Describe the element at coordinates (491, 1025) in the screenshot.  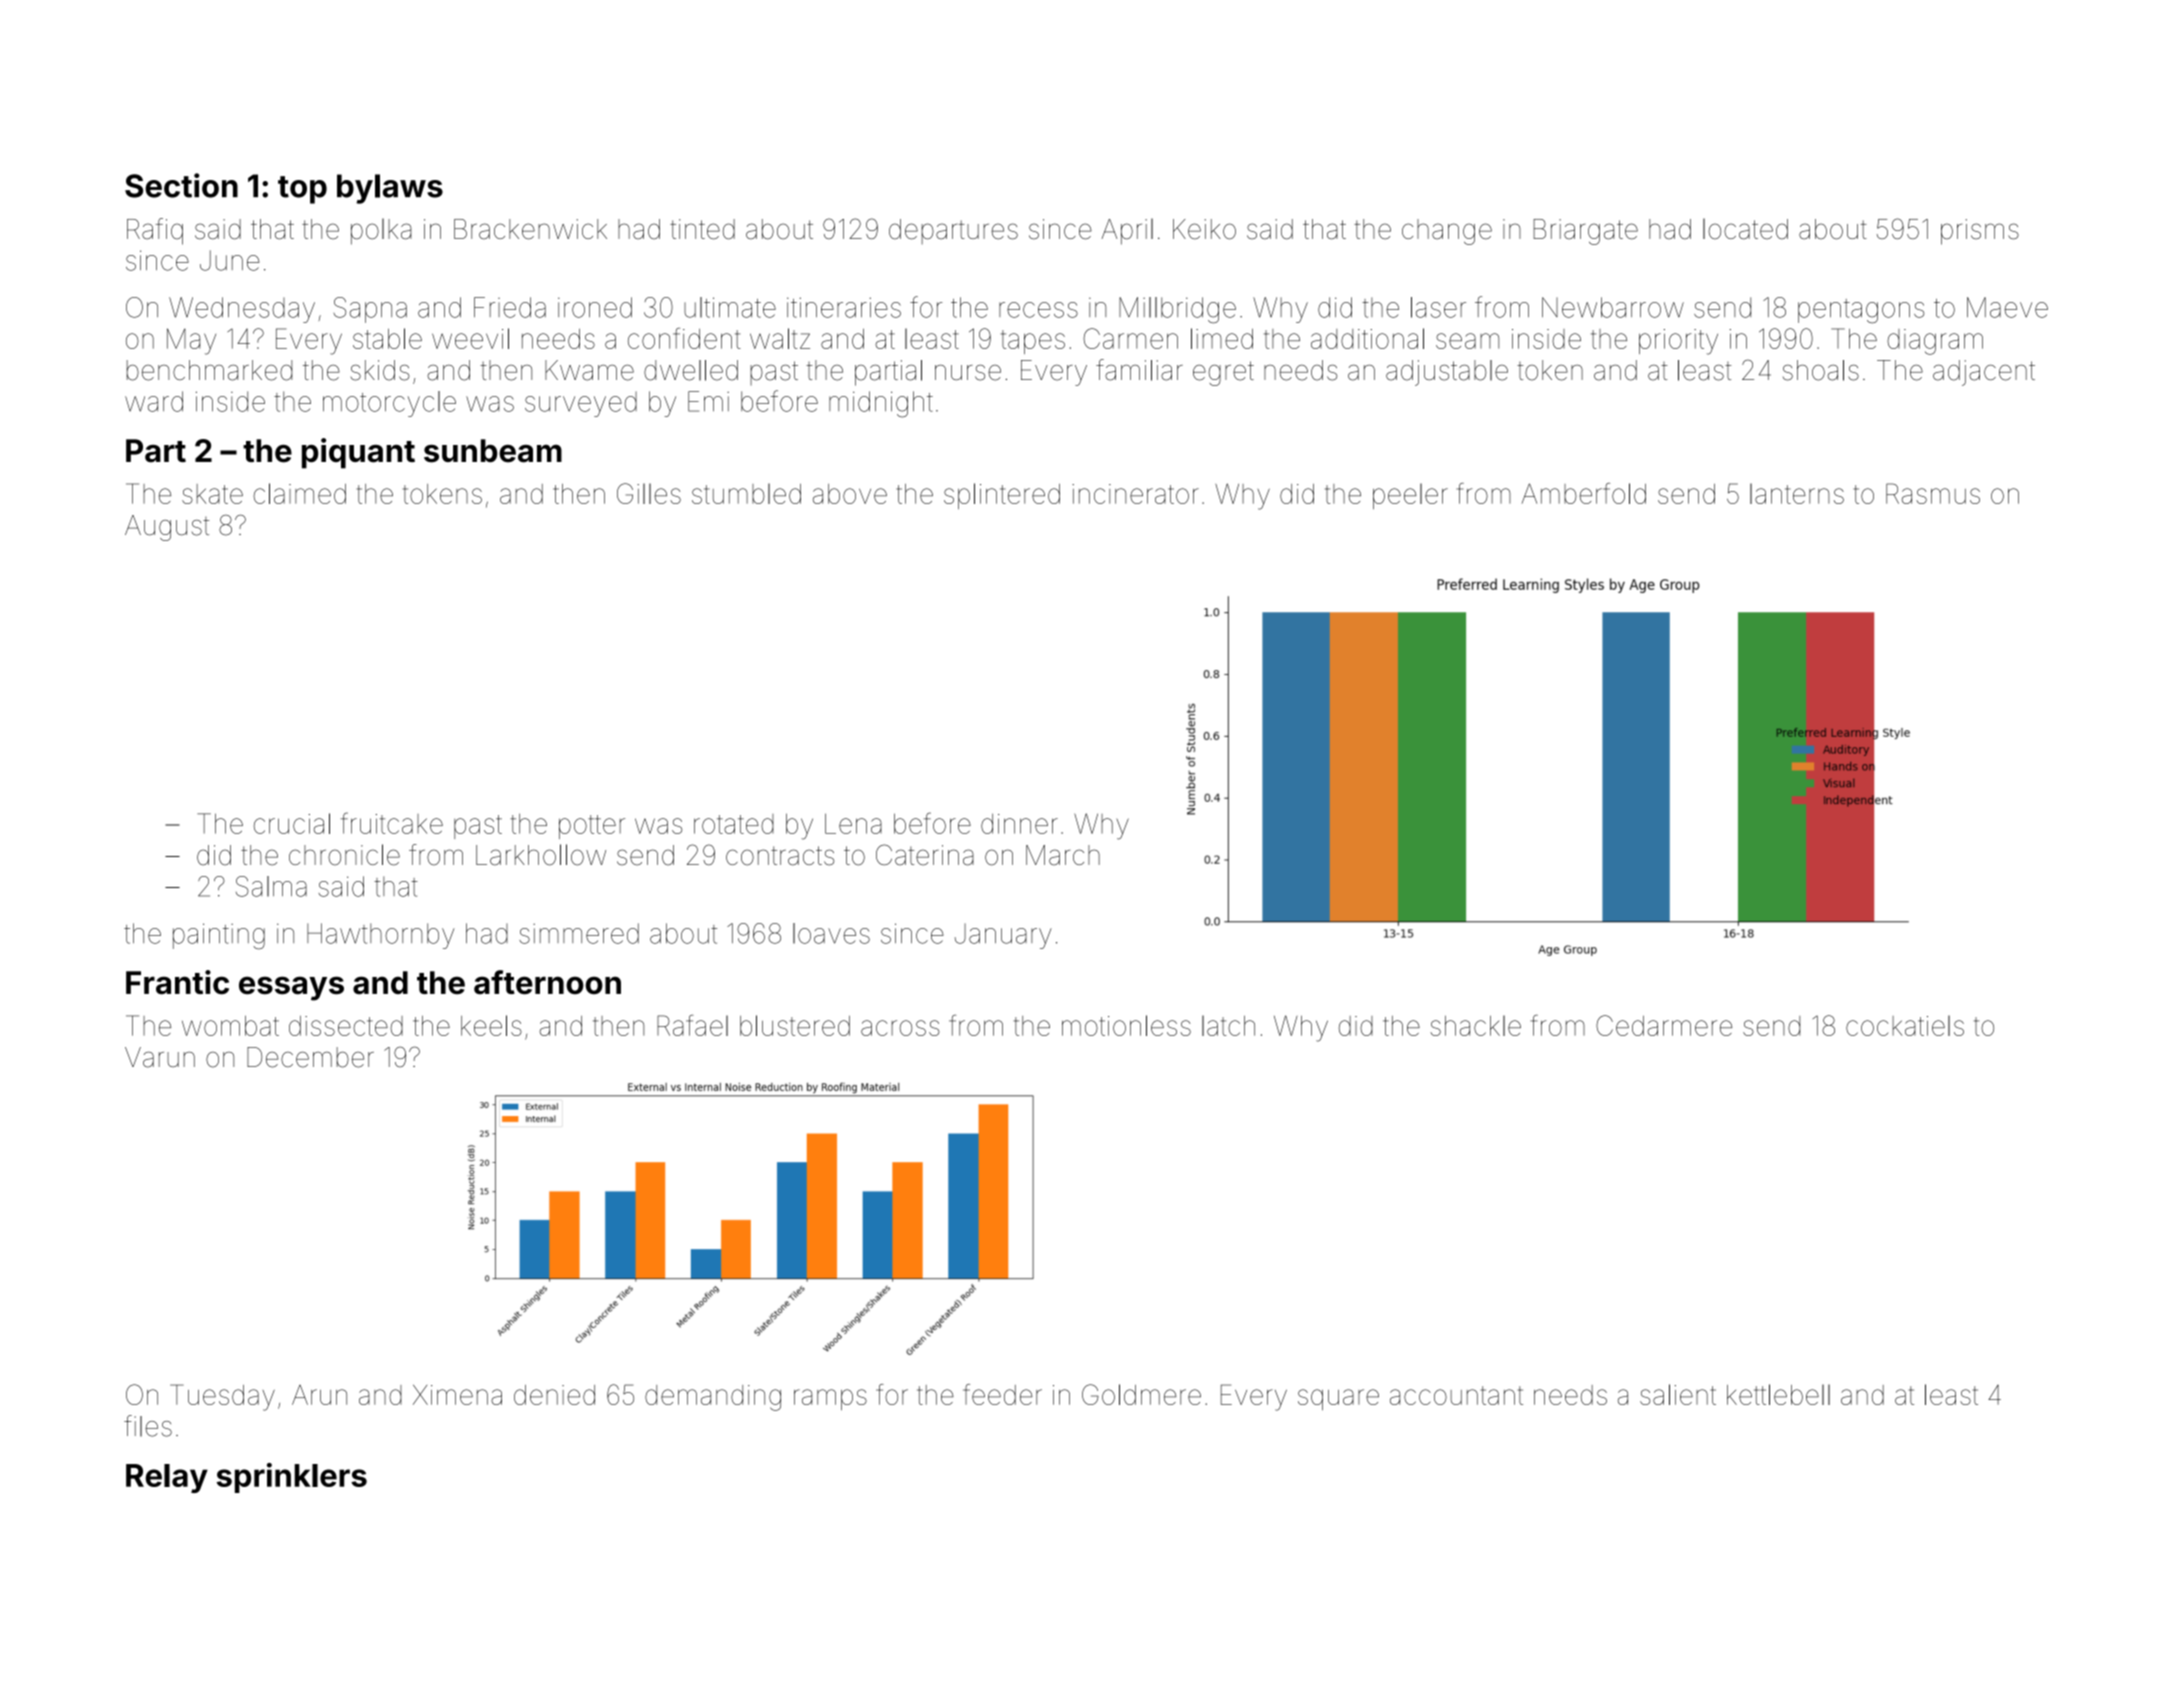
I see `keels` at that location.
